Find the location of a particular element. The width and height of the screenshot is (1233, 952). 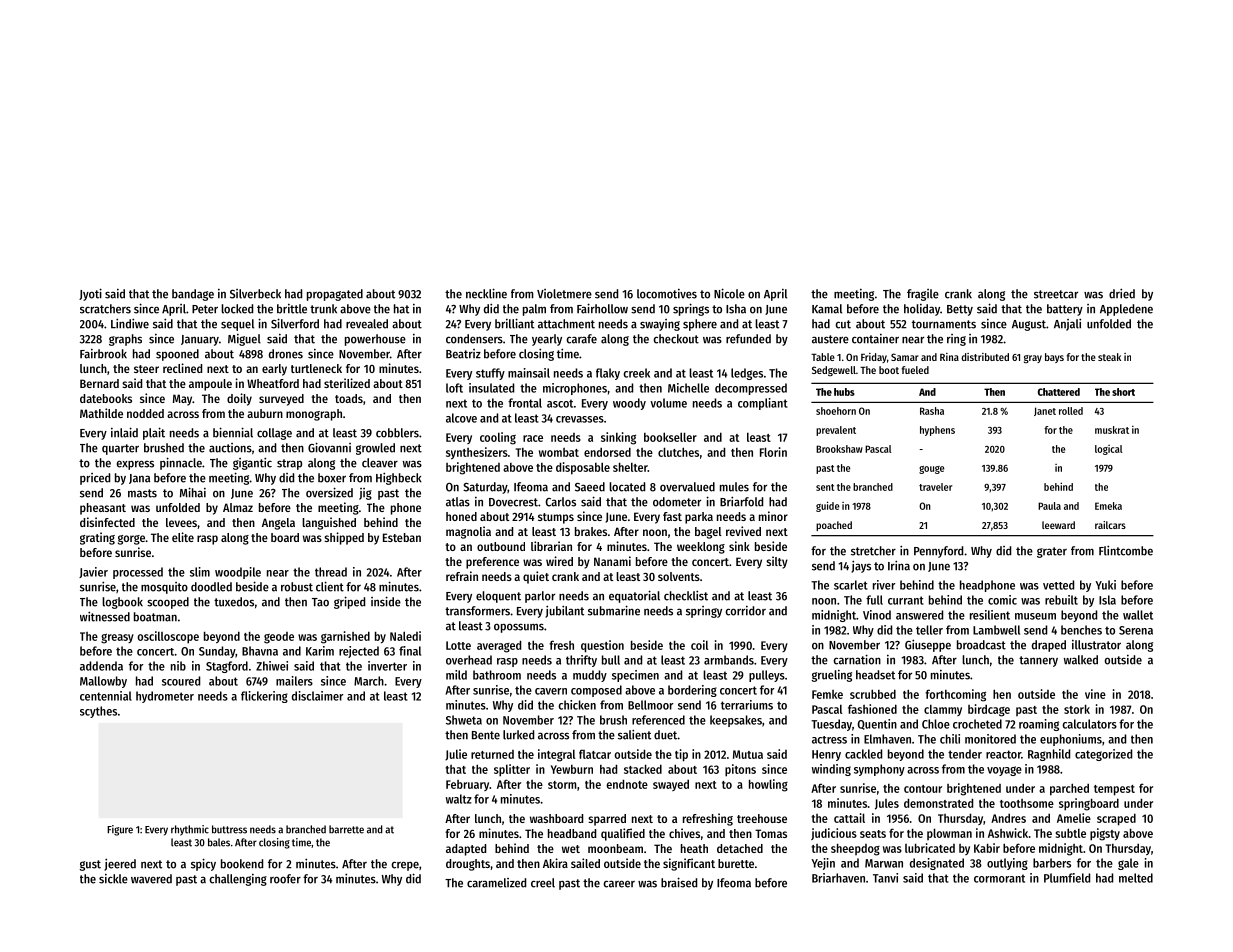

headband is located at coordinates (572, 833).
